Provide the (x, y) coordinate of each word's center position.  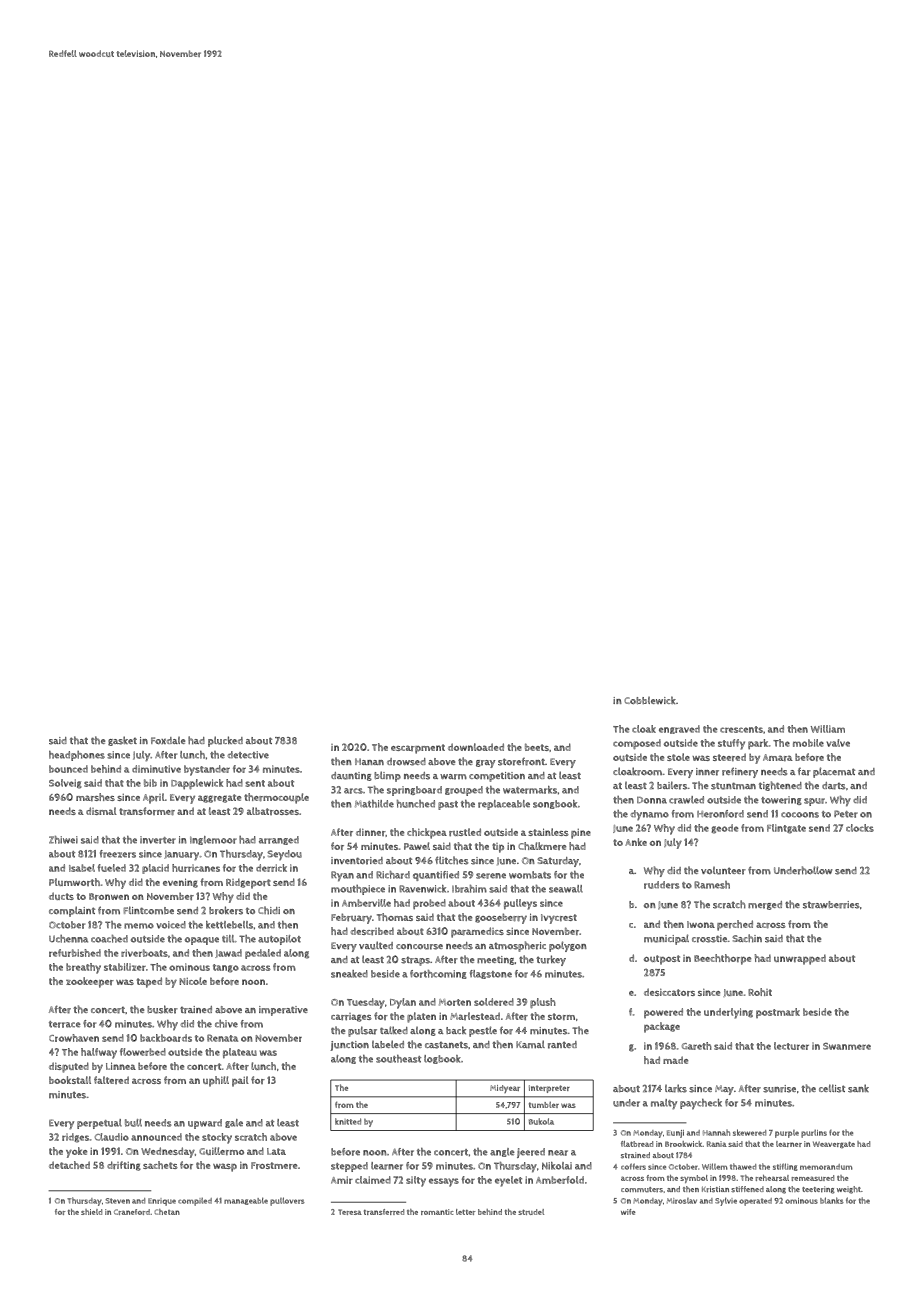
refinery (740, 772)
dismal (101, 811)
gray (485, 764)
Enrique (162, 1202)
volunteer (723, 871)
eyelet (508, 1181)
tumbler (544, 1104)
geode (725, 829)
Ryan (342, 876)
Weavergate (834, 1144)
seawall (566, 889)
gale (234, 1123)
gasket (122, 741)
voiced (171, 925)
